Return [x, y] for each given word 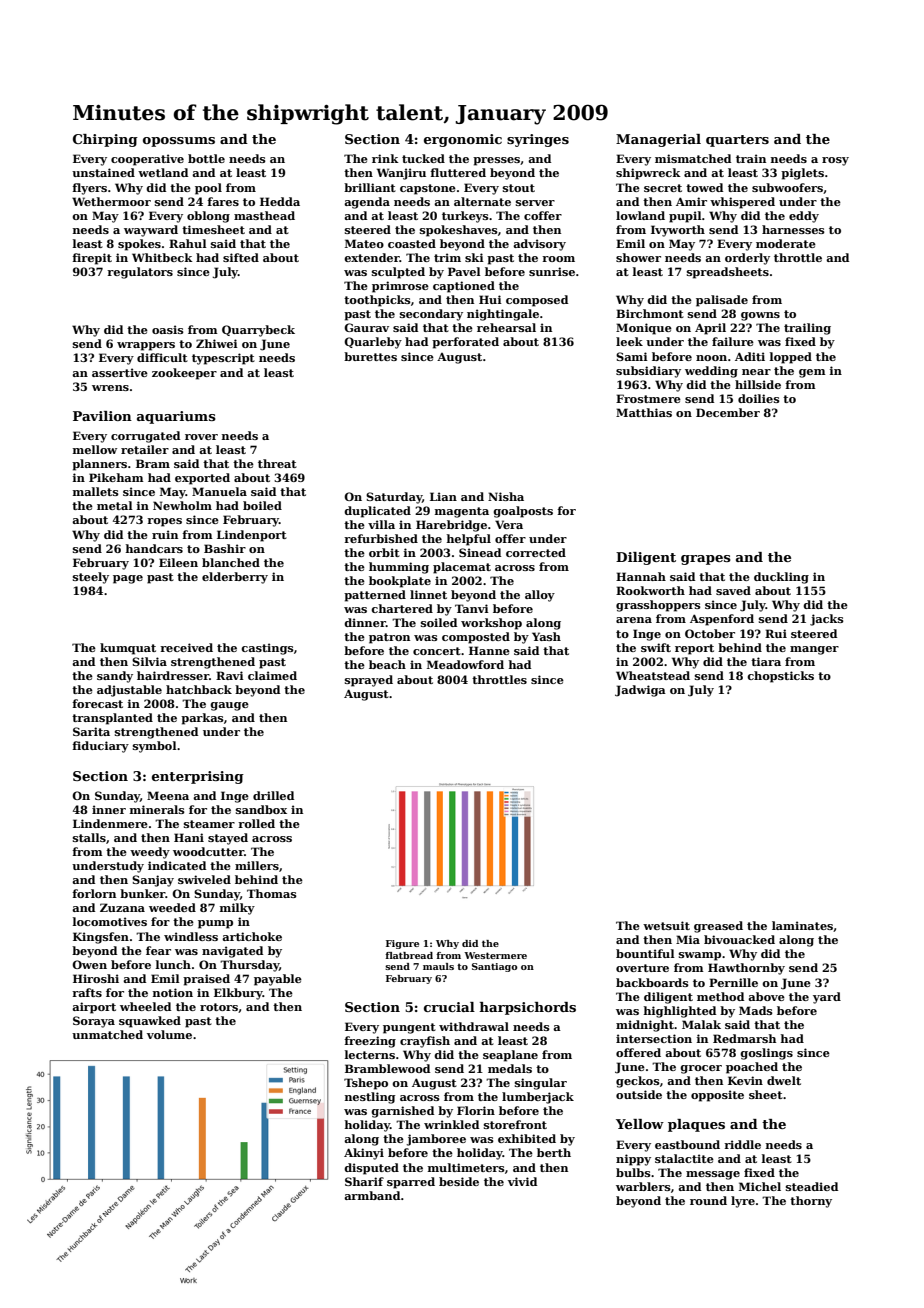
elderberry [235, 578]
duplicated [377, 512]
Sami [632, 356]
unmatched [107, 1034]
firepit [92, 259]
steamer [209, 824]
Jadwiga [640, 691]
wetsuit [666, 925]
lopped [791, 358]
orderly [747, 259]
